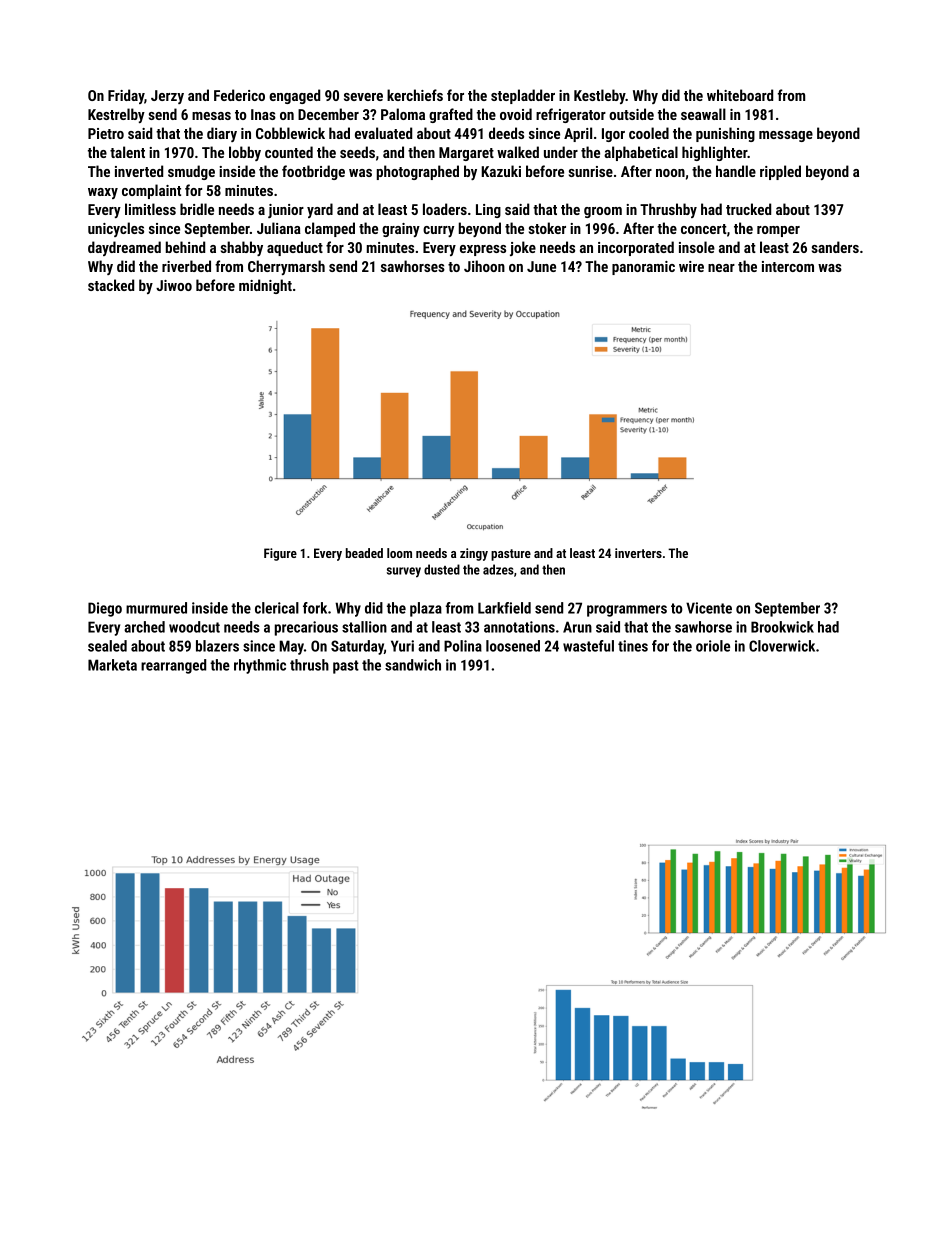 This screenshot has width=952, height=1233. What do you see at coordinates (364, 553) in the screenshot?
I see `beaded` at bounding box center [364, 553].
